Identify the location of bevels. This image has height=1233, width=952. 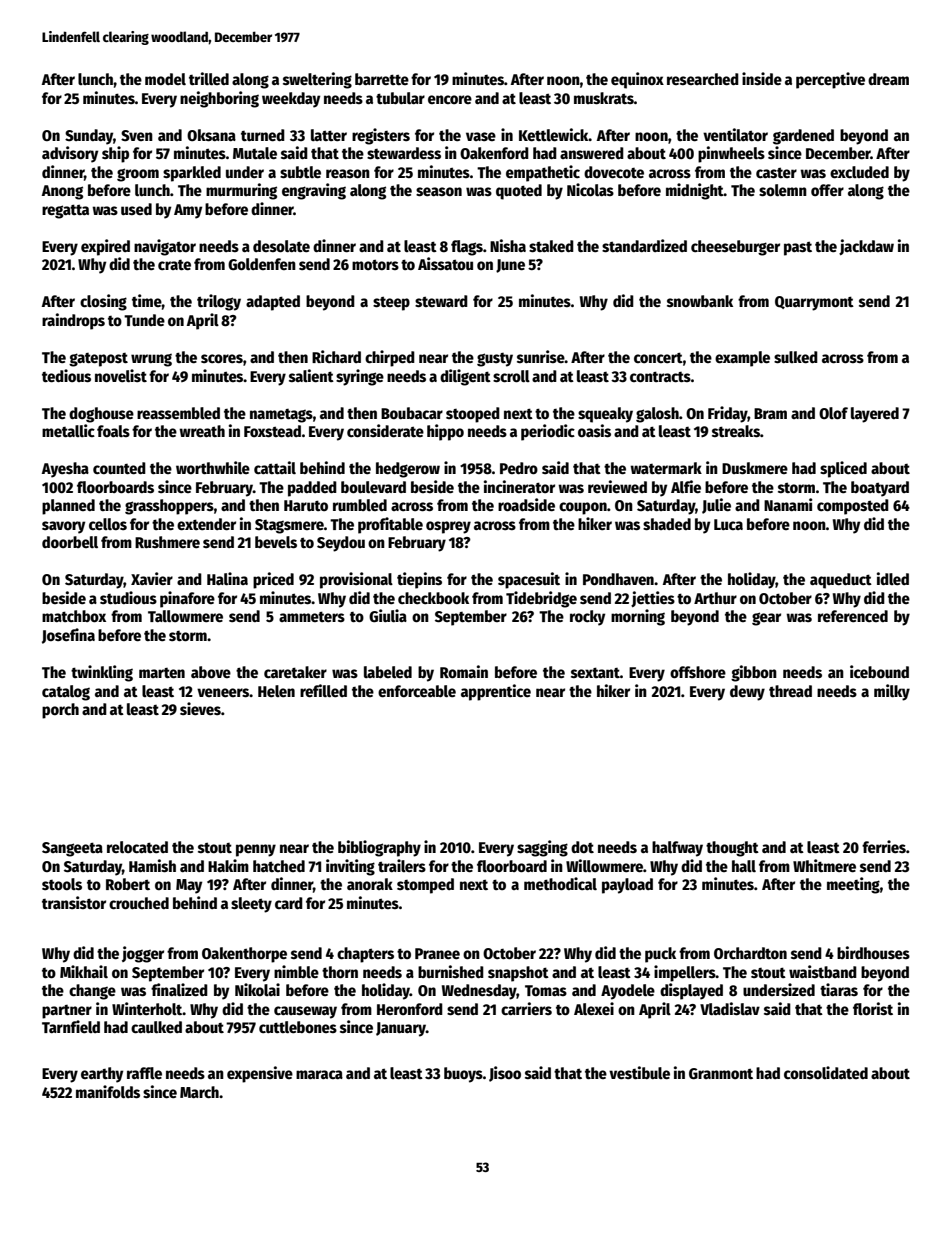
(276, 542).
